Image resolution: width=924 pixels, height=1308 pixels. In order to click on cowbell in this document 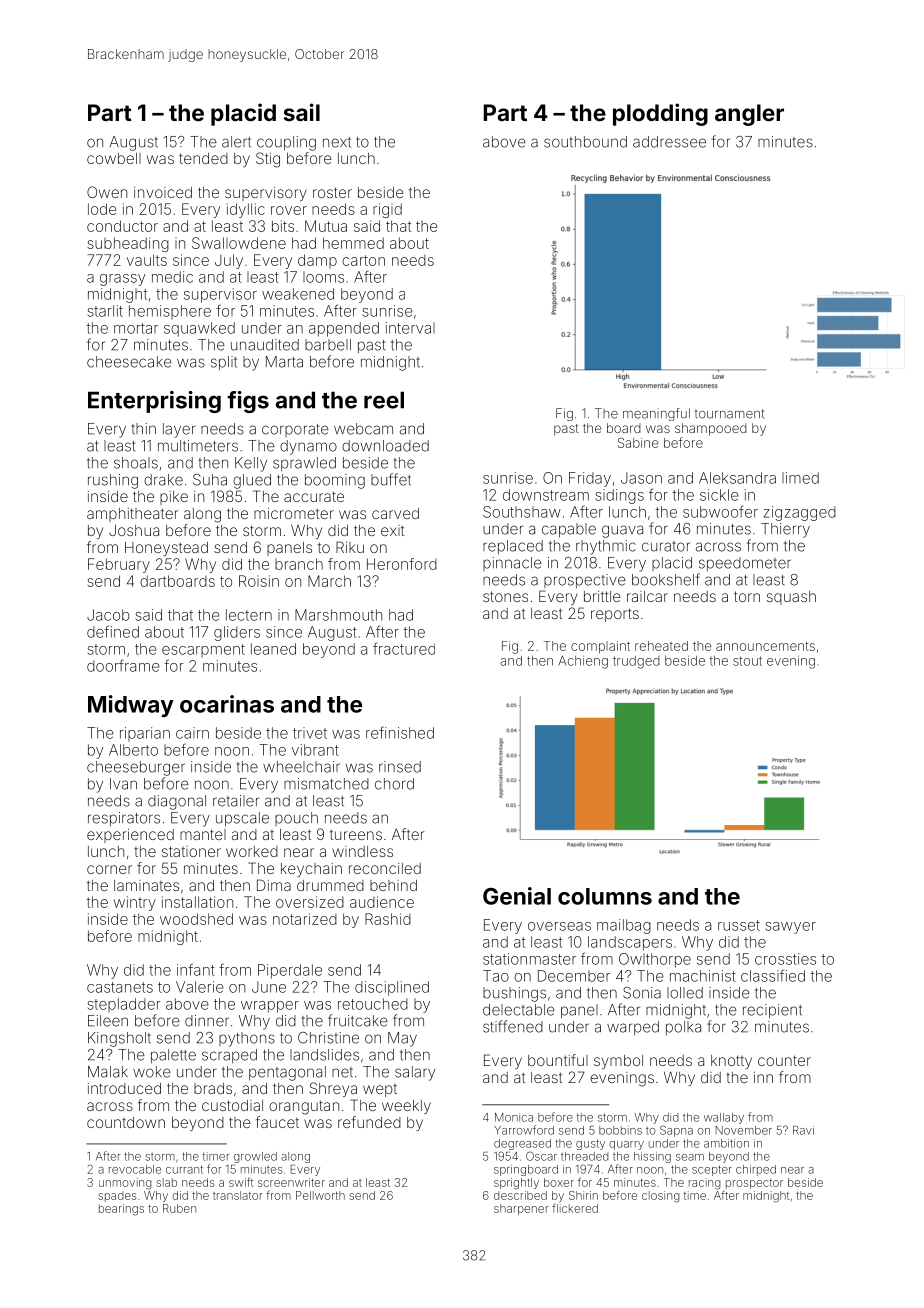, I will do `click(114, 158)`.
